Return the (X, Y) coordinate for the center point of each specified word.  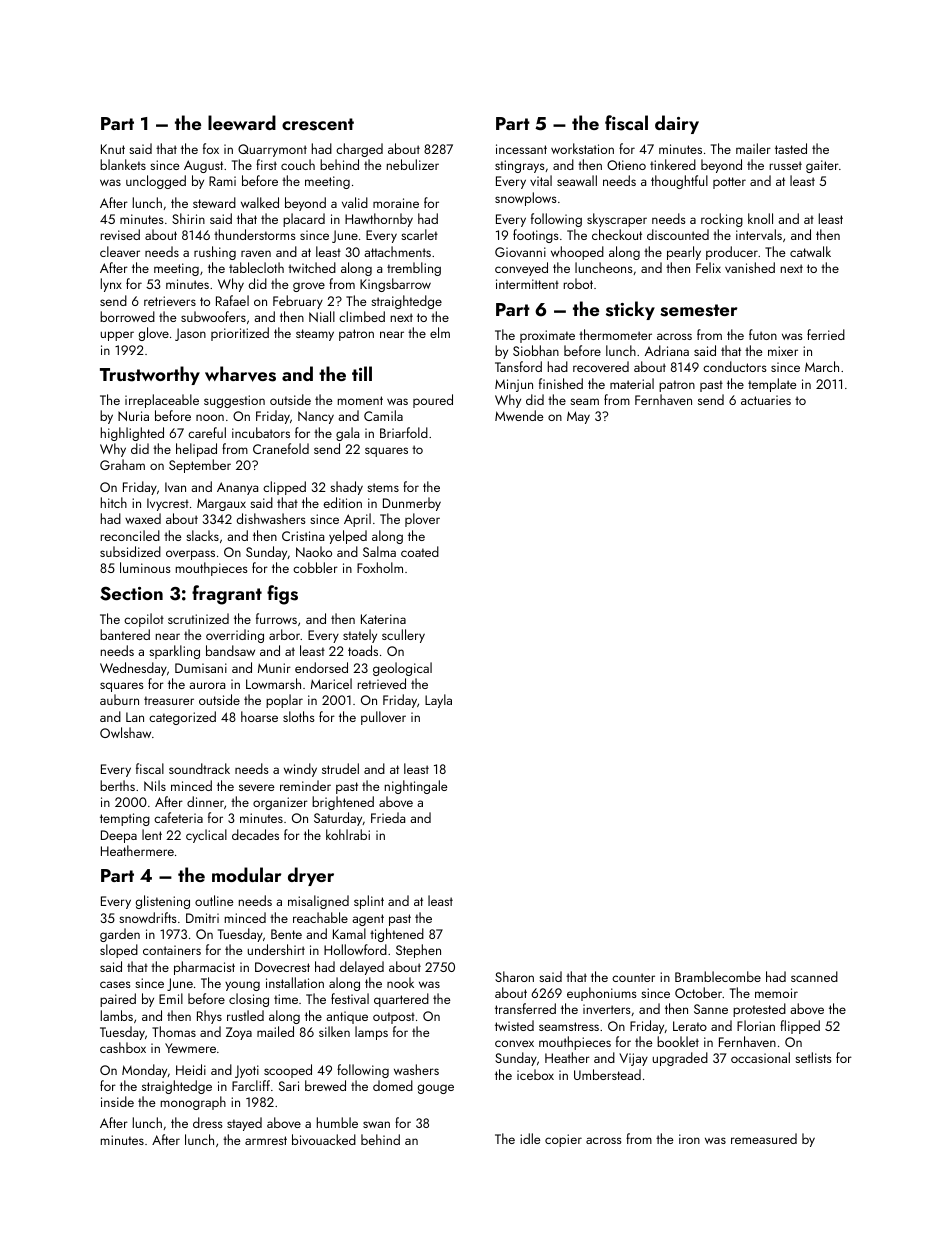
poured (433, 401)
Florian (756, 1025)
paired (118, 1000)
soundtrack (199, 768)
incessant (521, 149)
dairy (677, 124)
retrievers (170, 301)
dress (208, 1122)
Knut (113, 149)
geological (402, 669)
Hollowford (355, 949)
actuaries (766, 400)
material (632, 383)
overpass (190, 555)
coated (420, 551)
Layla (438, 701)
